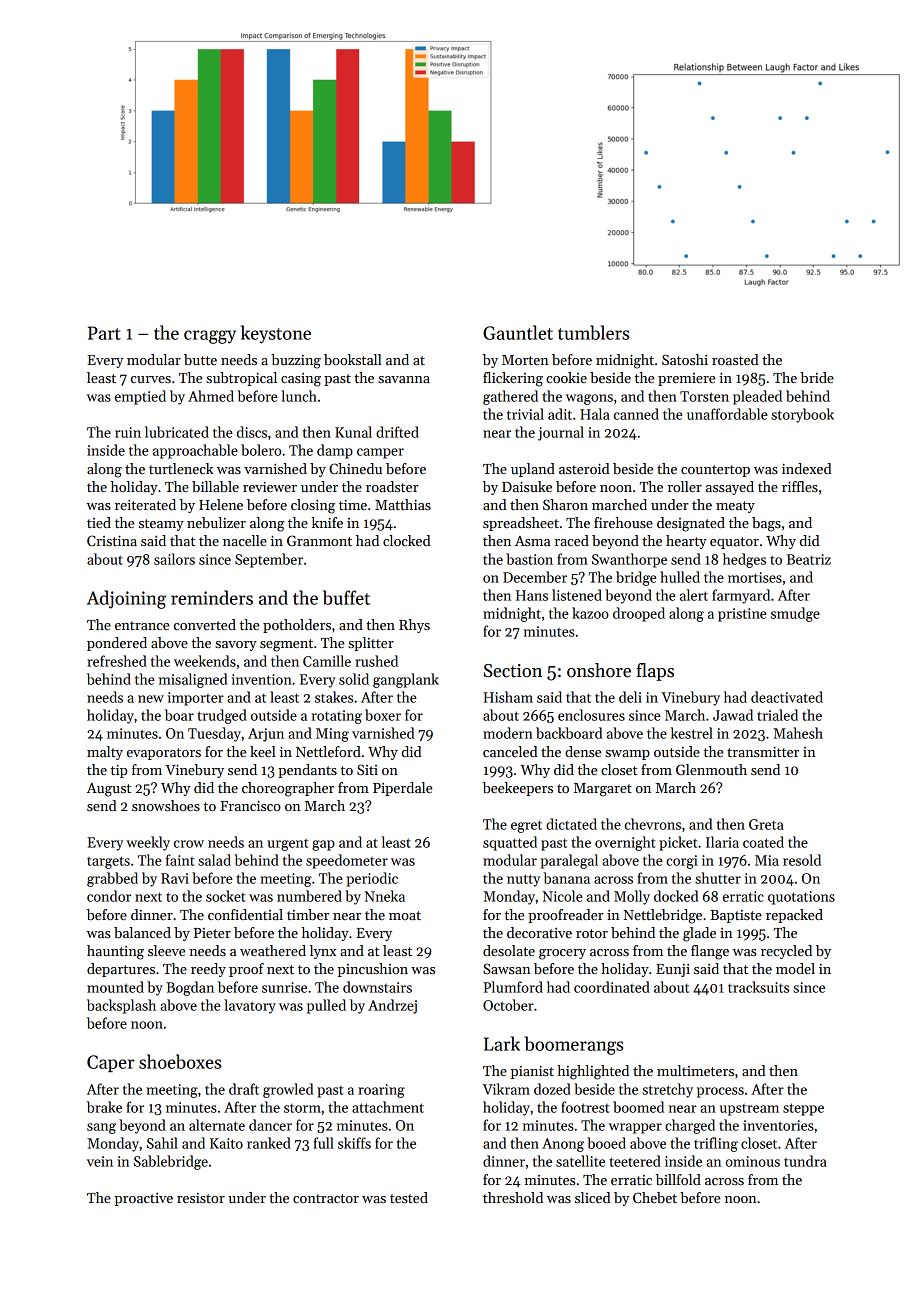 Image resolution: width=924 pixels, height=1308 pixels. What do you see at coordinates (166, 805) in the screenshot?
I see `snowshoes` at bounding box center [166, 805].
